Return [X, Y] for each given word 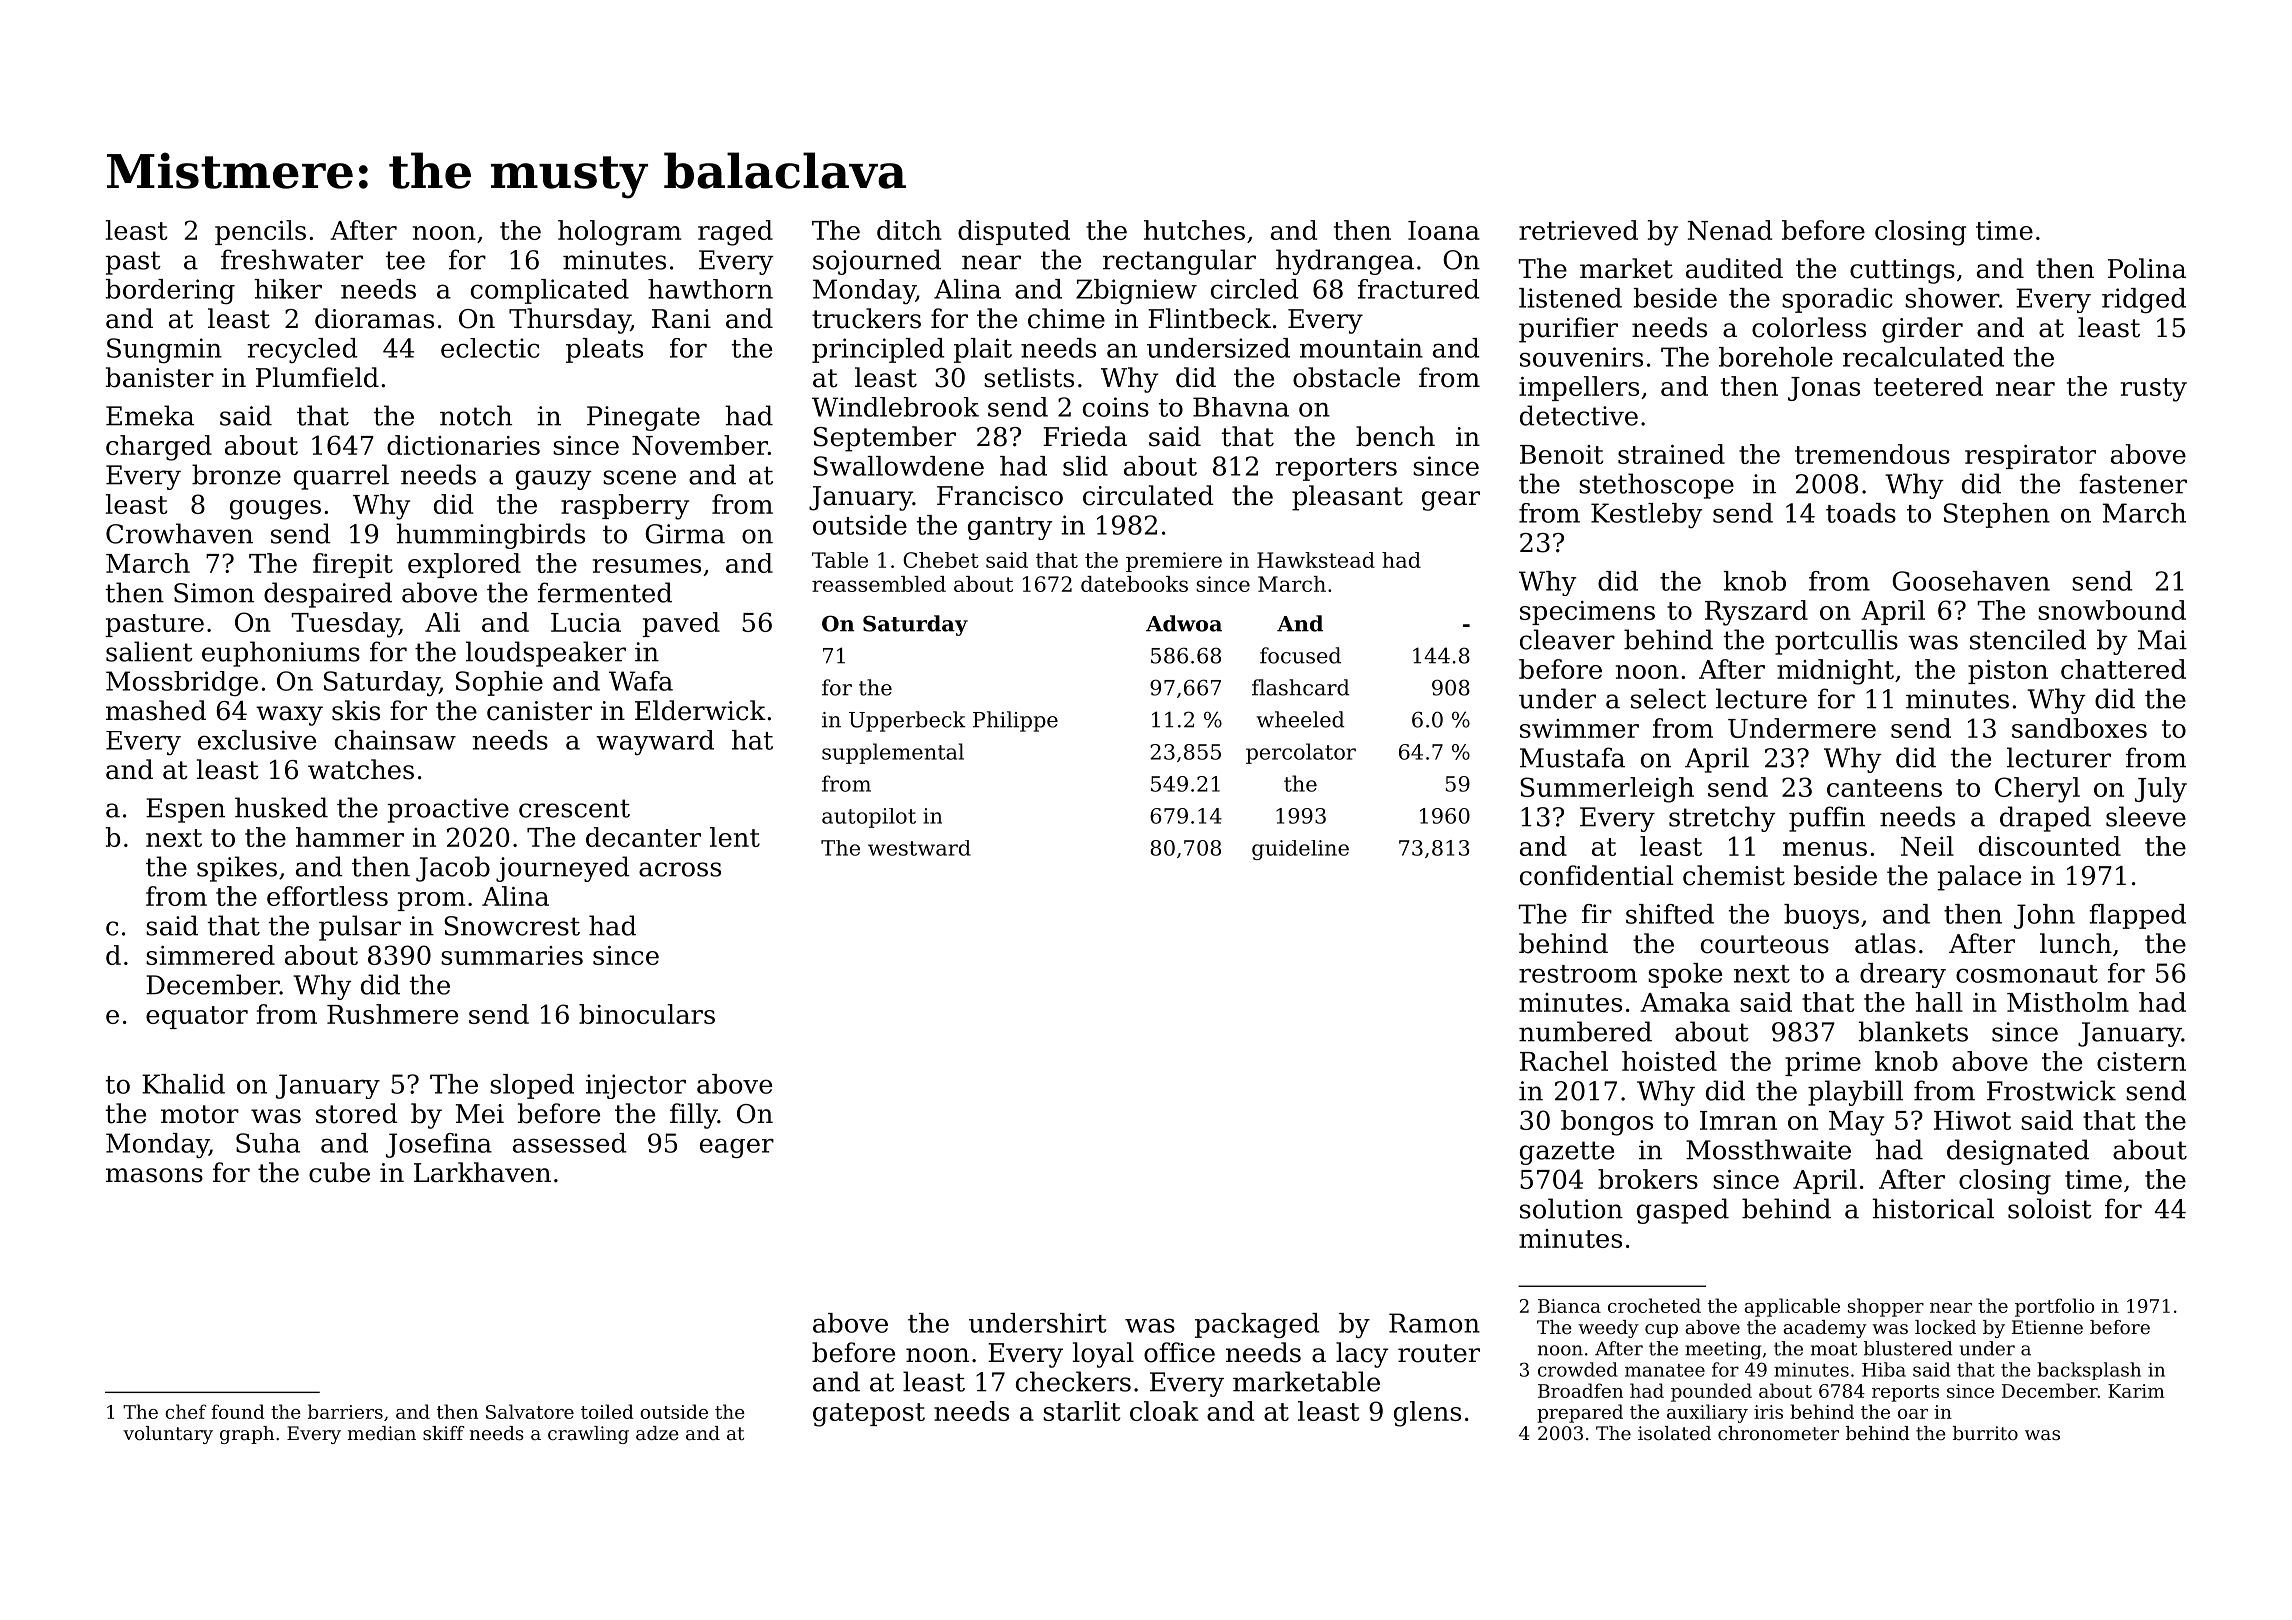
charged [159, 448]
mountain [1361, 348]
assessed [570, 1143]
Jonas [1824, 389]
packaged [1257, 1325]
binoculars [647, 1014]
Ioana [1444, 230]
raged [735, 233]
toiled [607, 1411]
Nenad [1730, 230]
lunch [2076, 943]
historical [1933, 1208]
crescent [574, 808]
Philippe [1015, 721]
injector [636, 1086]
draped [2045, 819]
